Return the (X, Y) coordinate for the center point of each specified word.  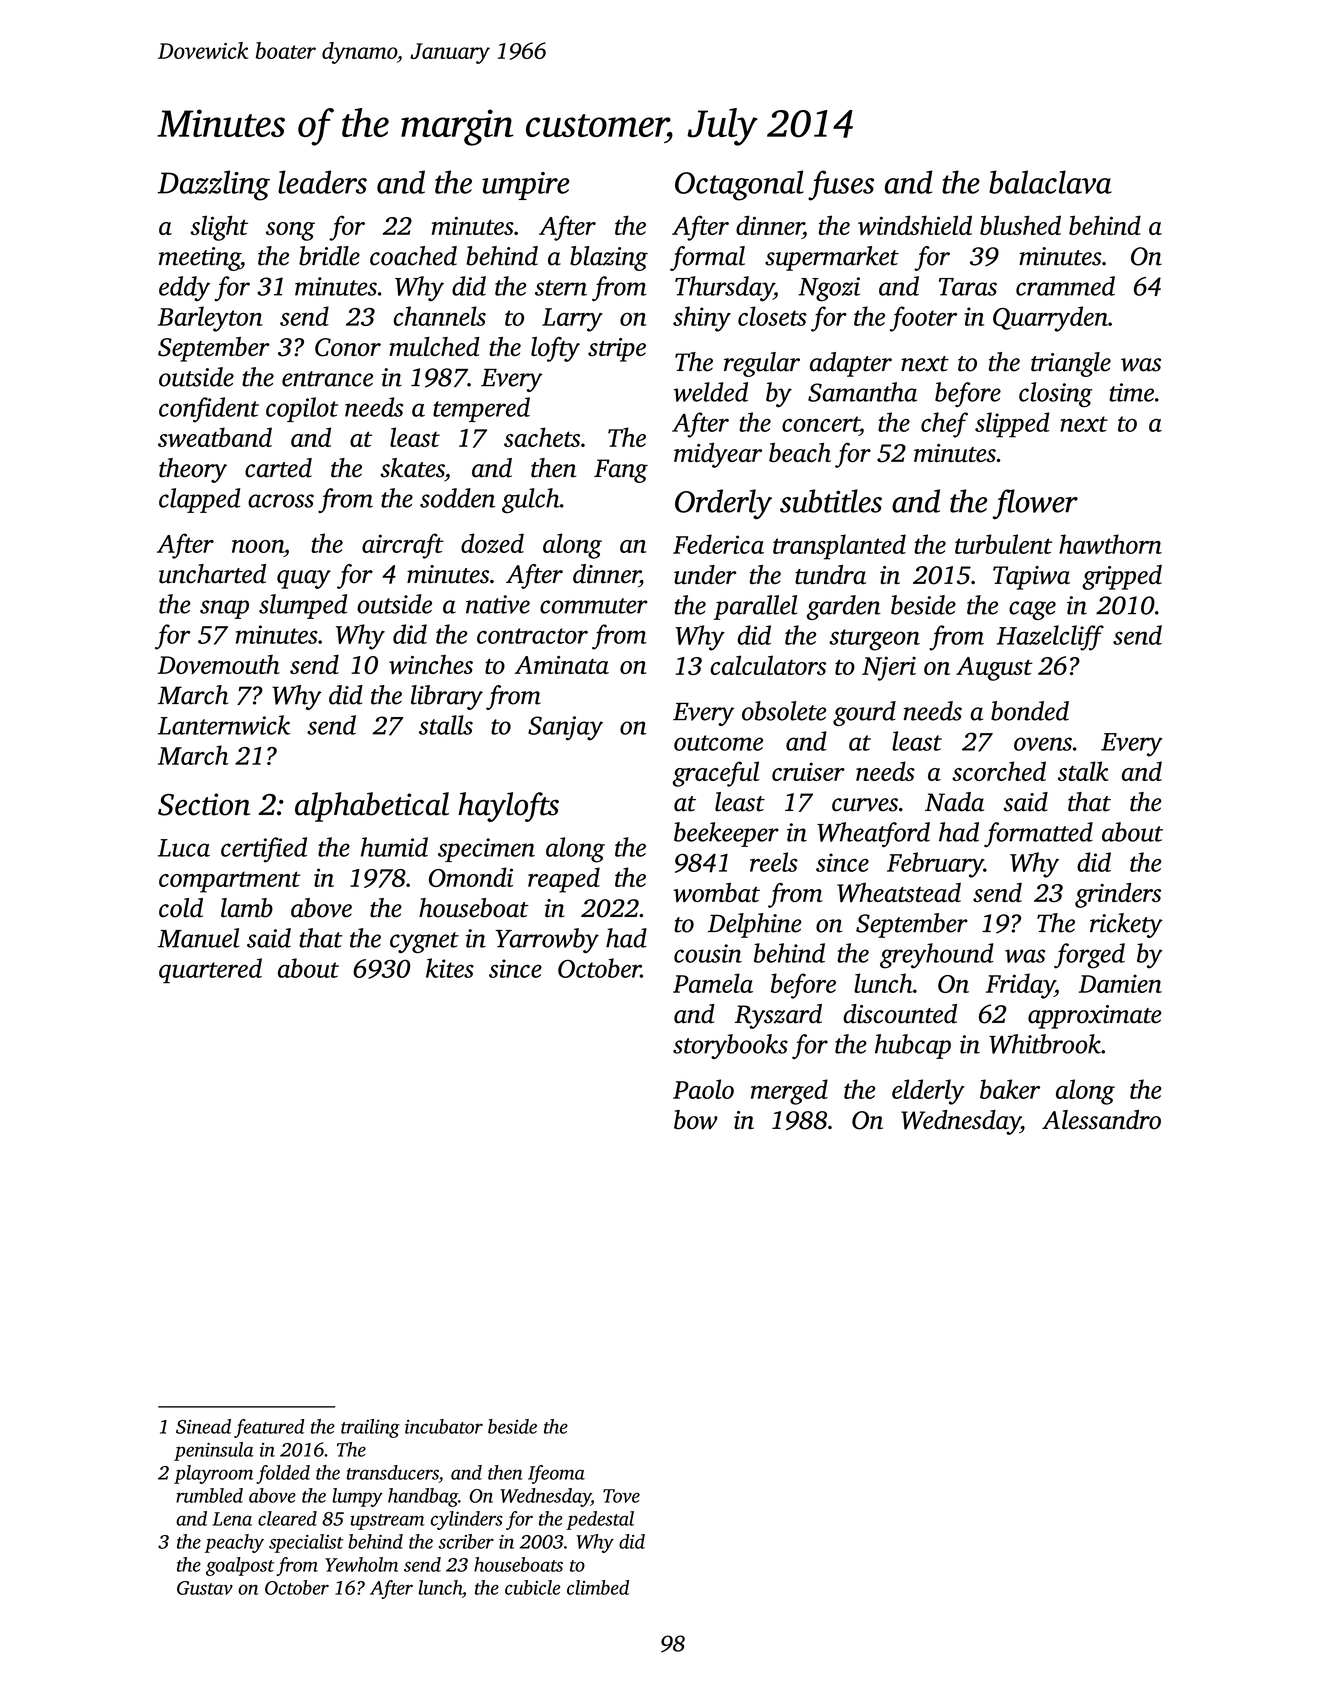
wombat (716, 892)
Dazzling (214, 185)
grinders (1118, 895)
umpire (526, 186)
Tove (621, 1496)
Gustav (205, 1588)
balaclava (1050, 182)
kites (450, 968)
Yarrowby (547, 940)
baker (1010, 1089)
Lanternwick (224, 725)
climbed (598, 1587)
